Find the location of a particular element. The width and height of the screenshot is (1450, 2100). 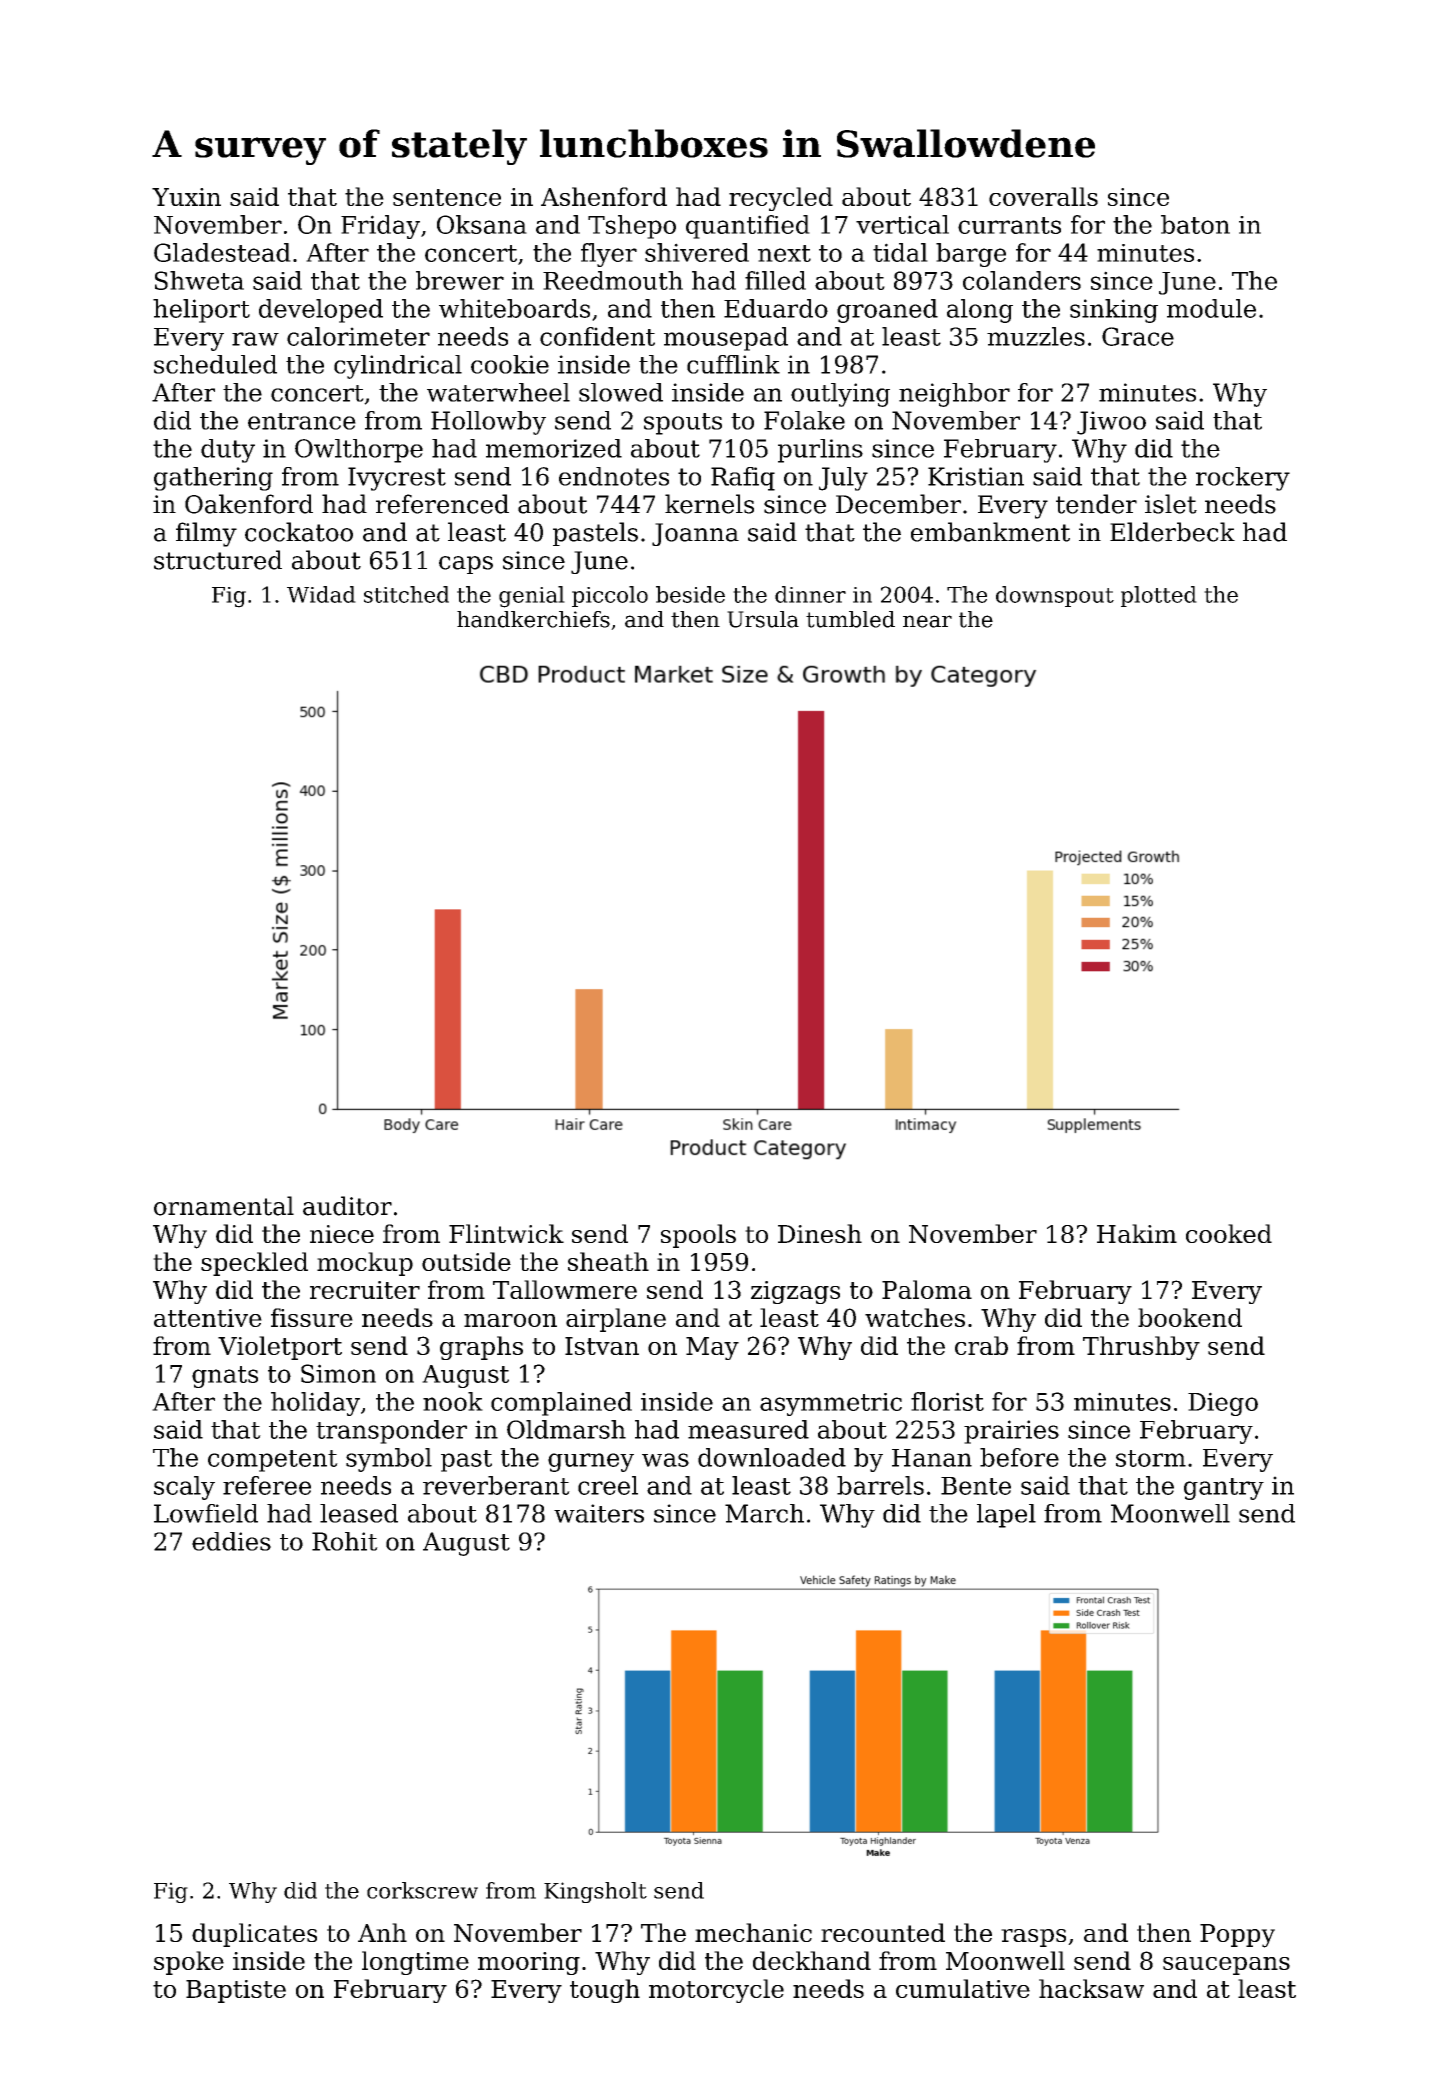

attentive is located at coordinates (208, 1318).
